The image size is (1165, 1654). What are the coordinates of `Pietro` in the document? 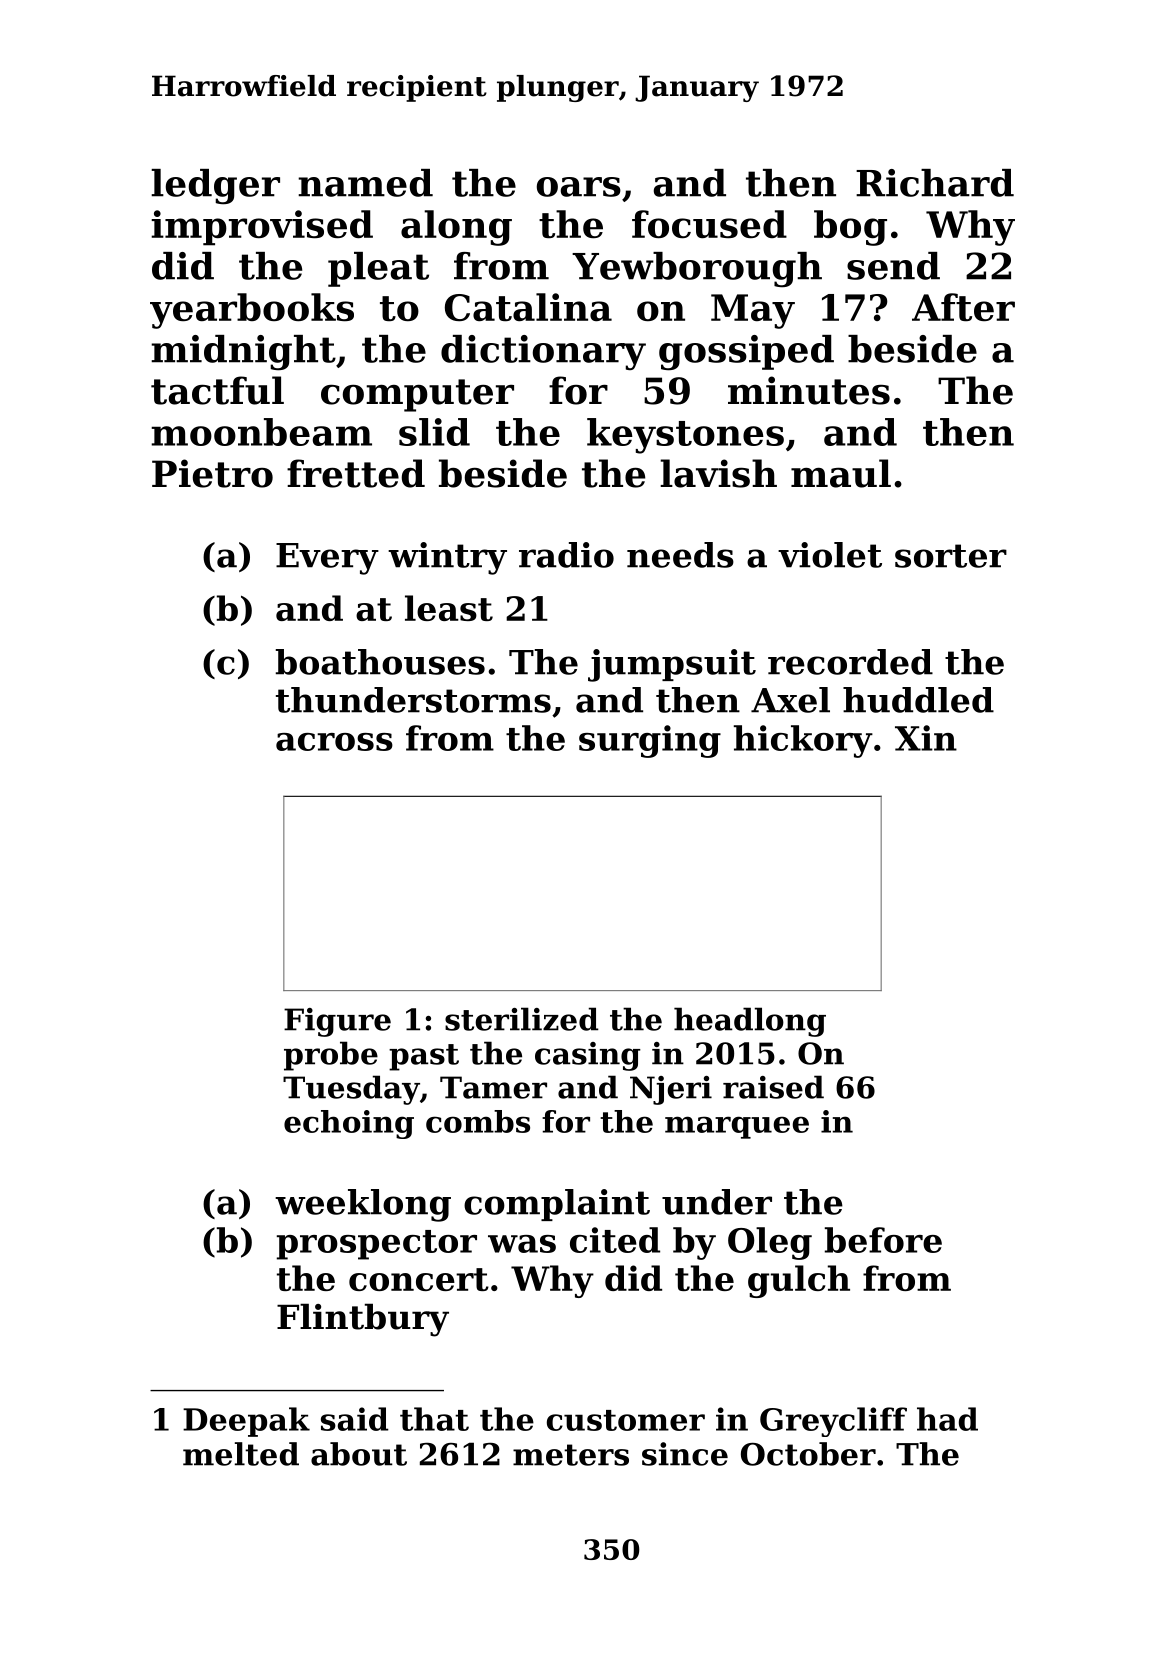 It's located at (212, 473).
